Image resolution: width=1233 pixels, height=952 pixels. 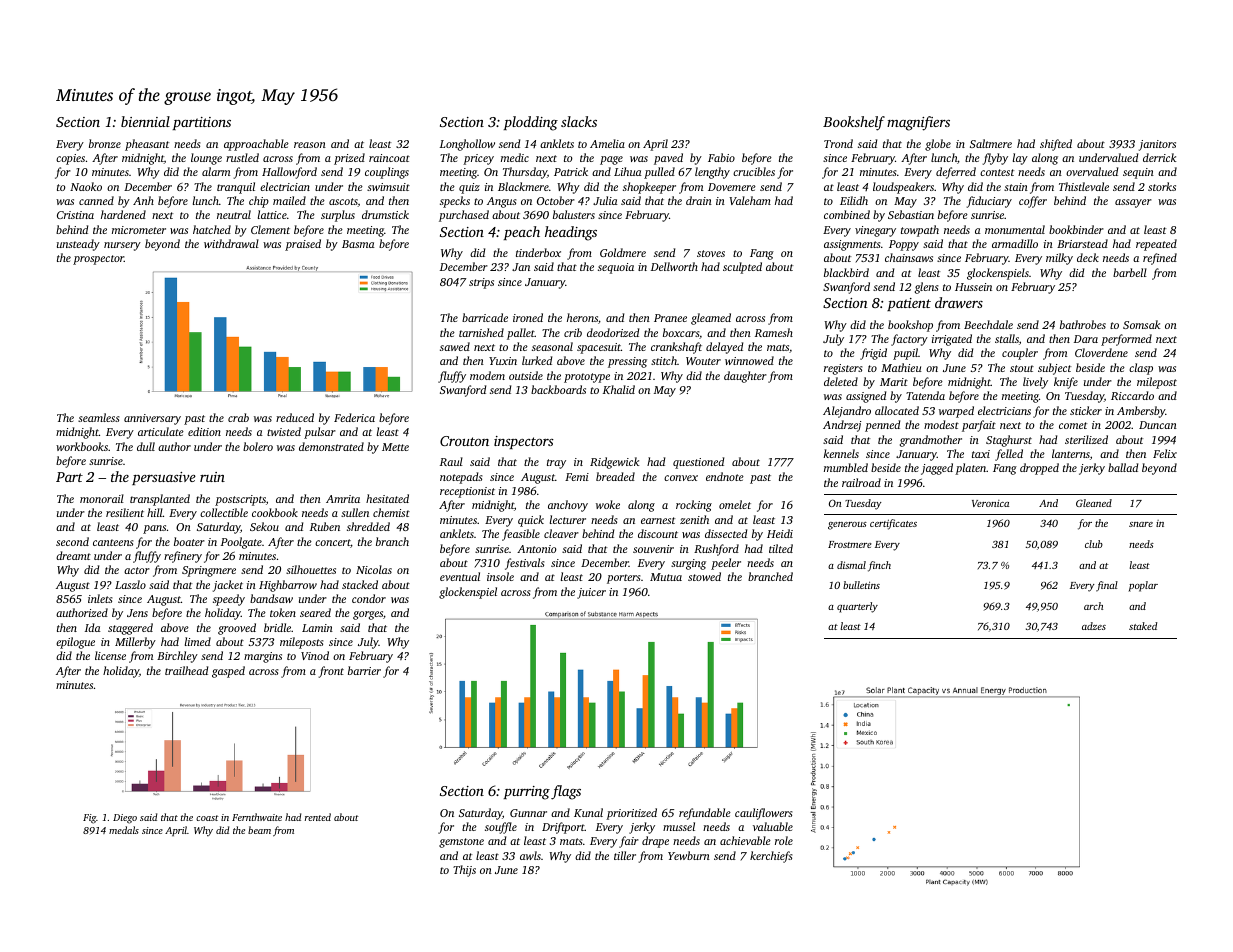 I want to click on club, so click(x=1094, y=544).
